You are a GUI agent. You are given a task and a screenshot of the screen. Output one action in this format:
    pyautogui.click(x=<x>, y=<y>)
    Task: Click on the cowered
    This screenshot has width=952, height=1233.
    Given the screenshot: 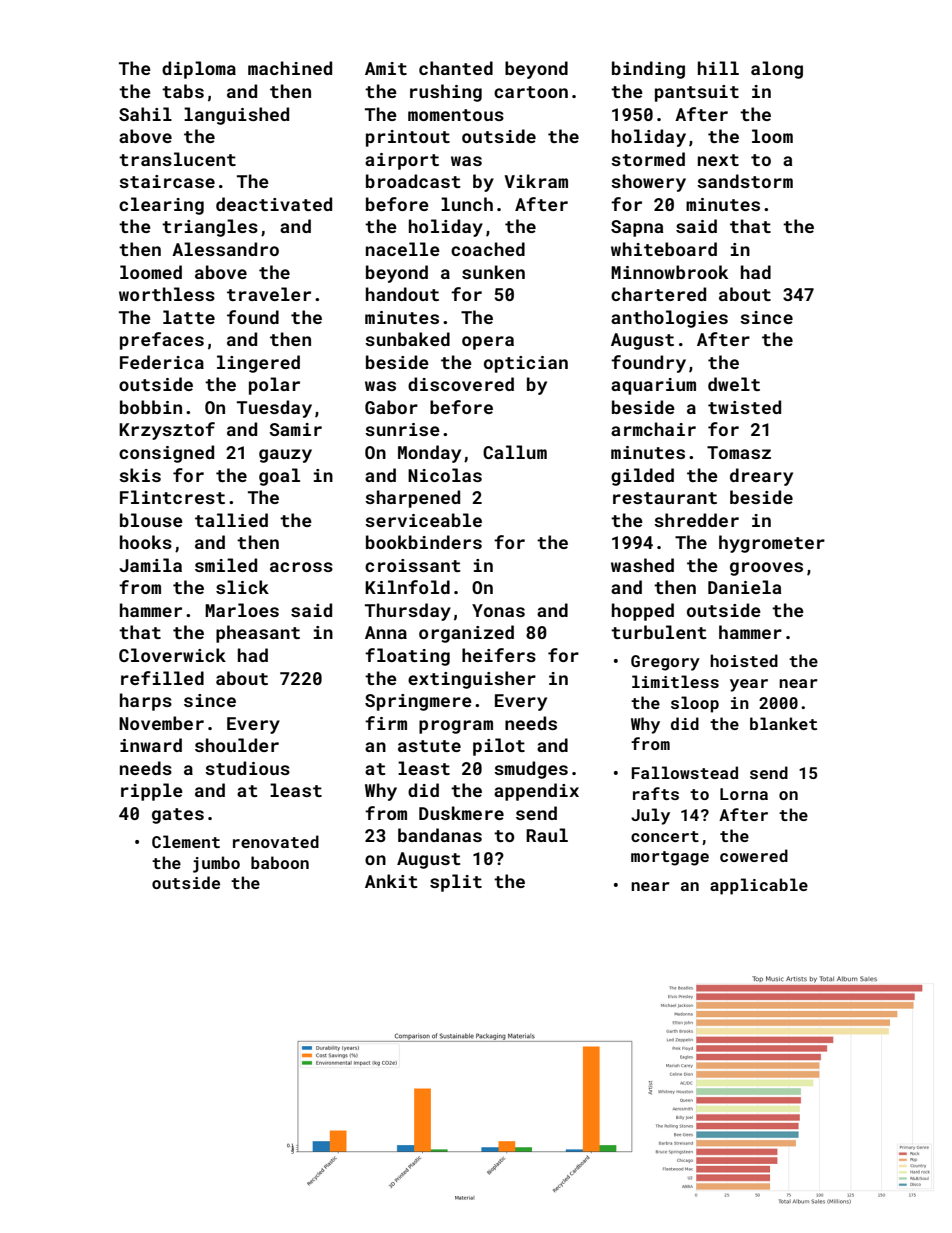 What is the action you would take?
    pyautogui.click(x=754, y=855)
